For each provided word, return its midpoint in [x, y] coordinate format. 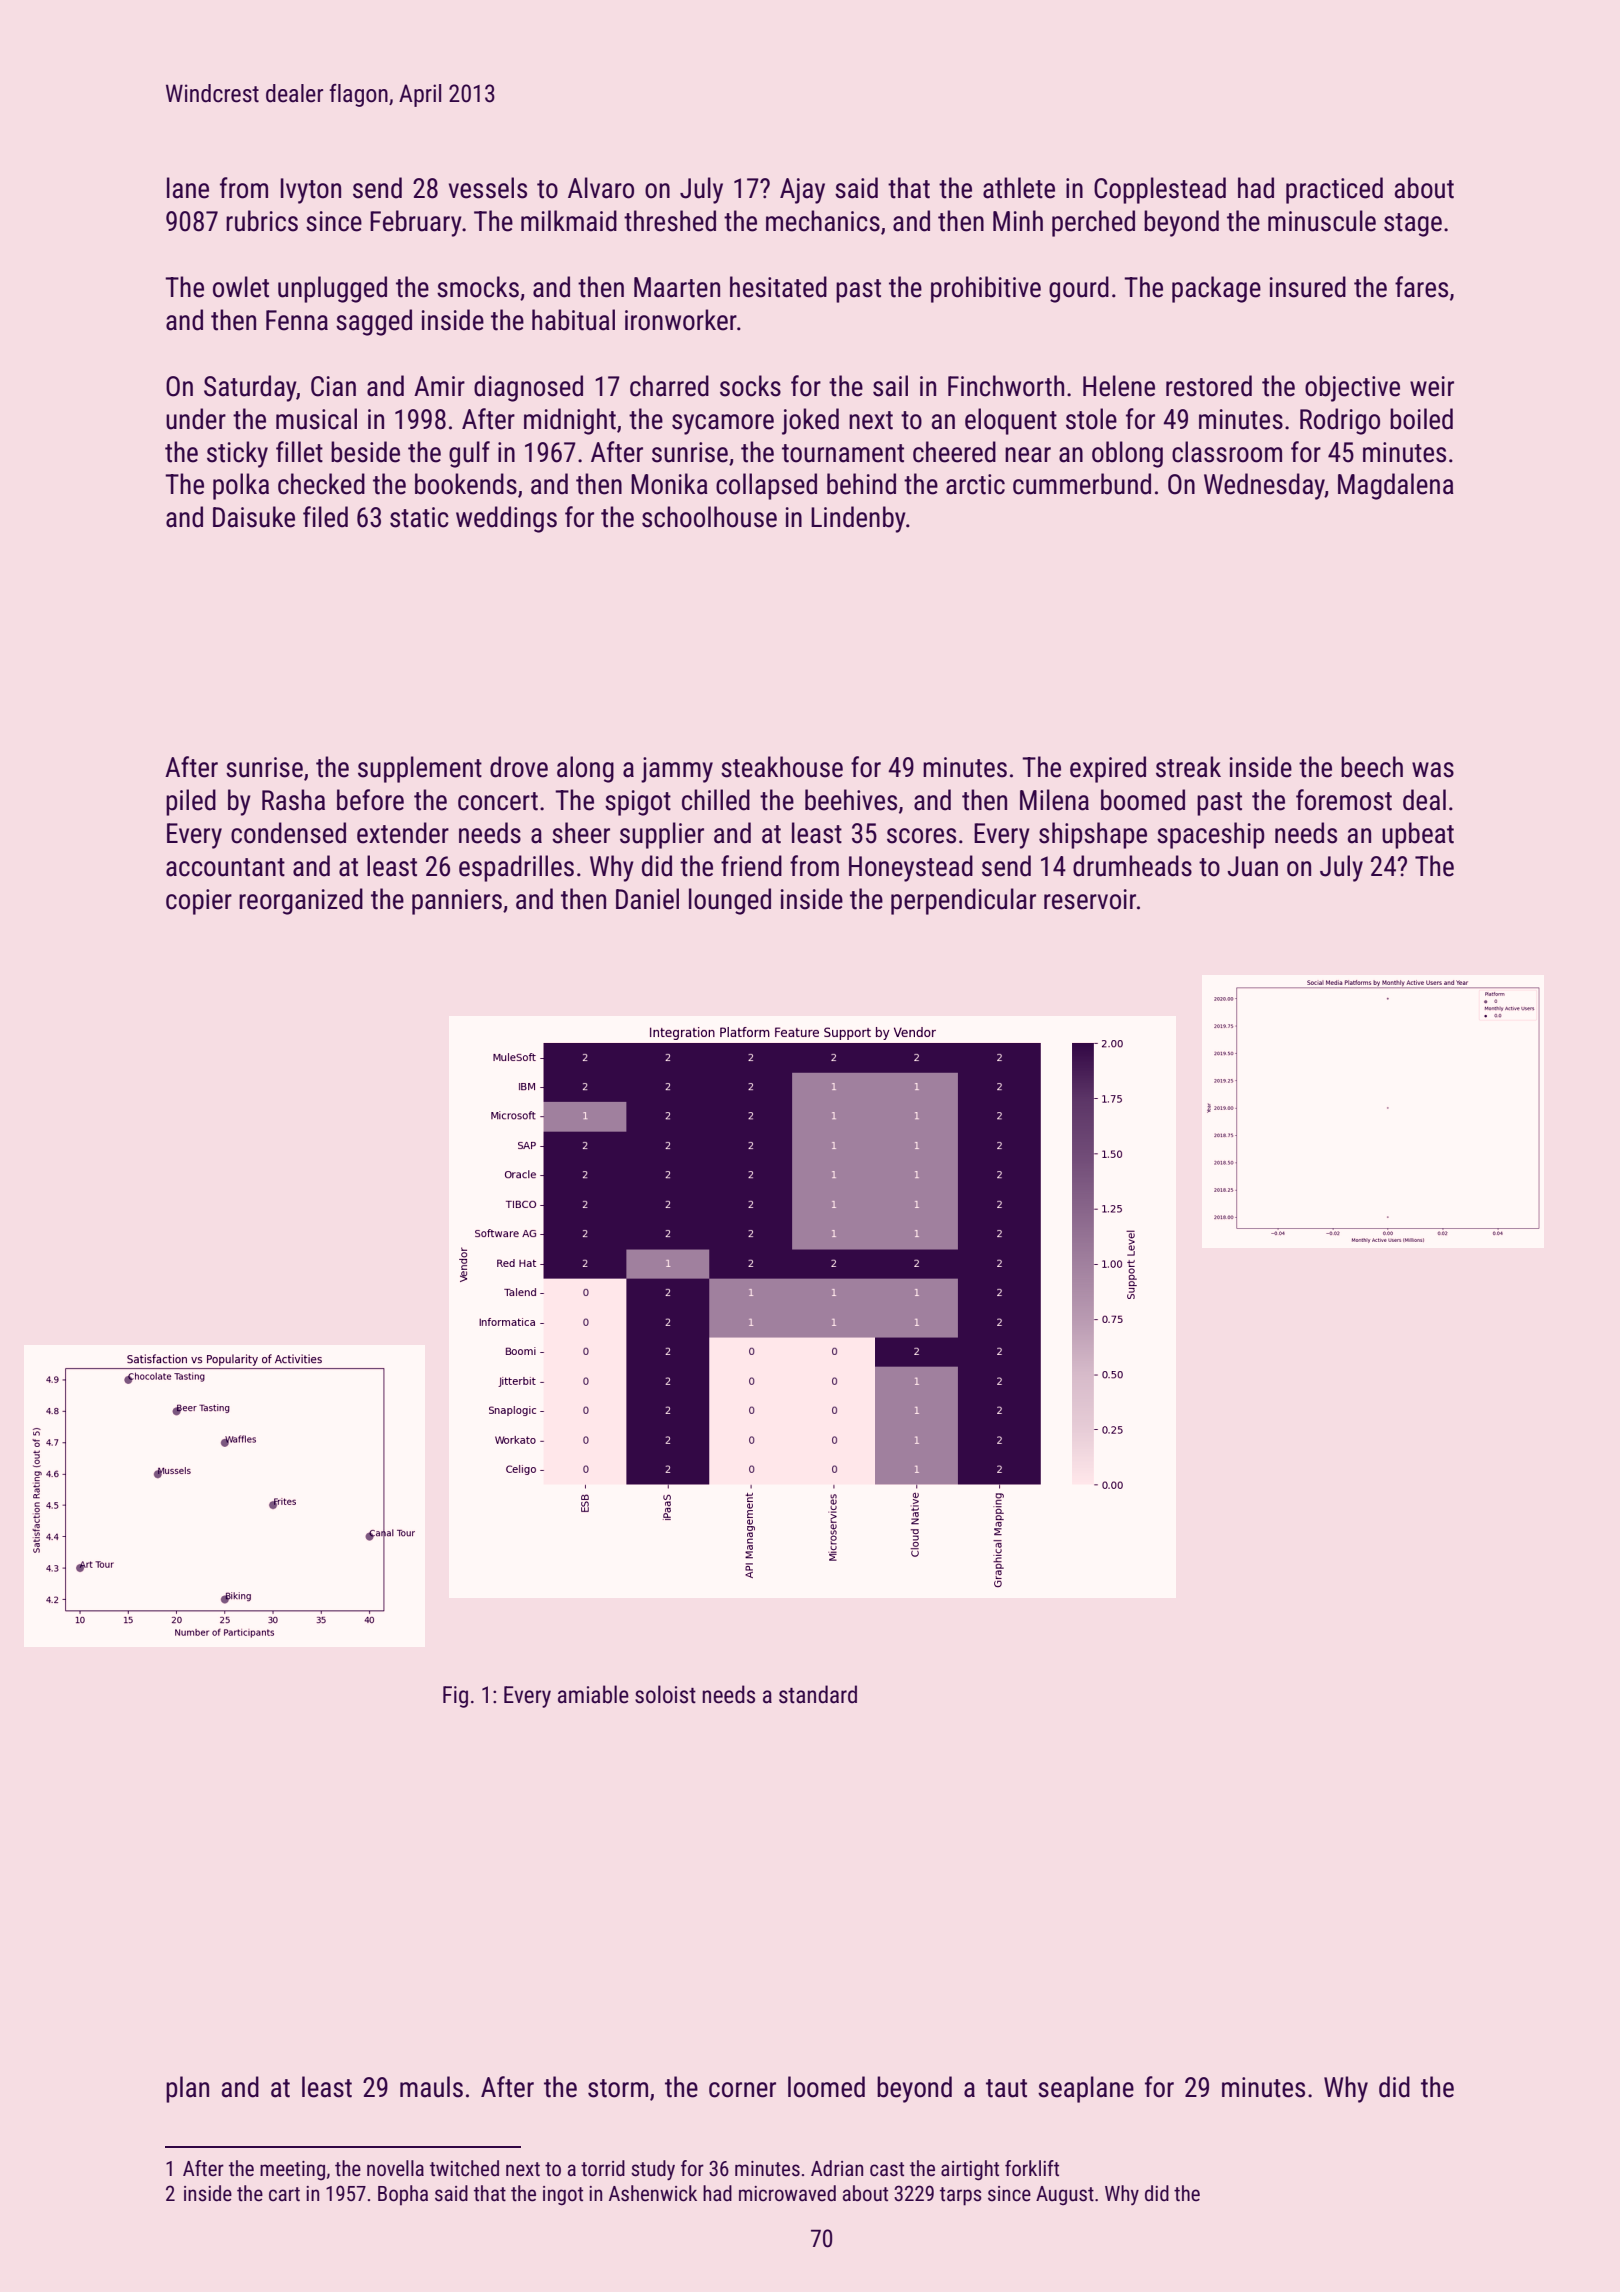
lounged [730, 901]
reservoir [1090, 899]
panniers [457, 902]
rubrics [262, 221]
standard [818, 1694]
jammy [677, 770]
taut [1006, 2088]
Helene [1119, 386]
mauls [431, 2087]
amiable [593, 1694]
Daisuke [254, 517]
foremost [1344, 800]
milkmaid [569, 221]
